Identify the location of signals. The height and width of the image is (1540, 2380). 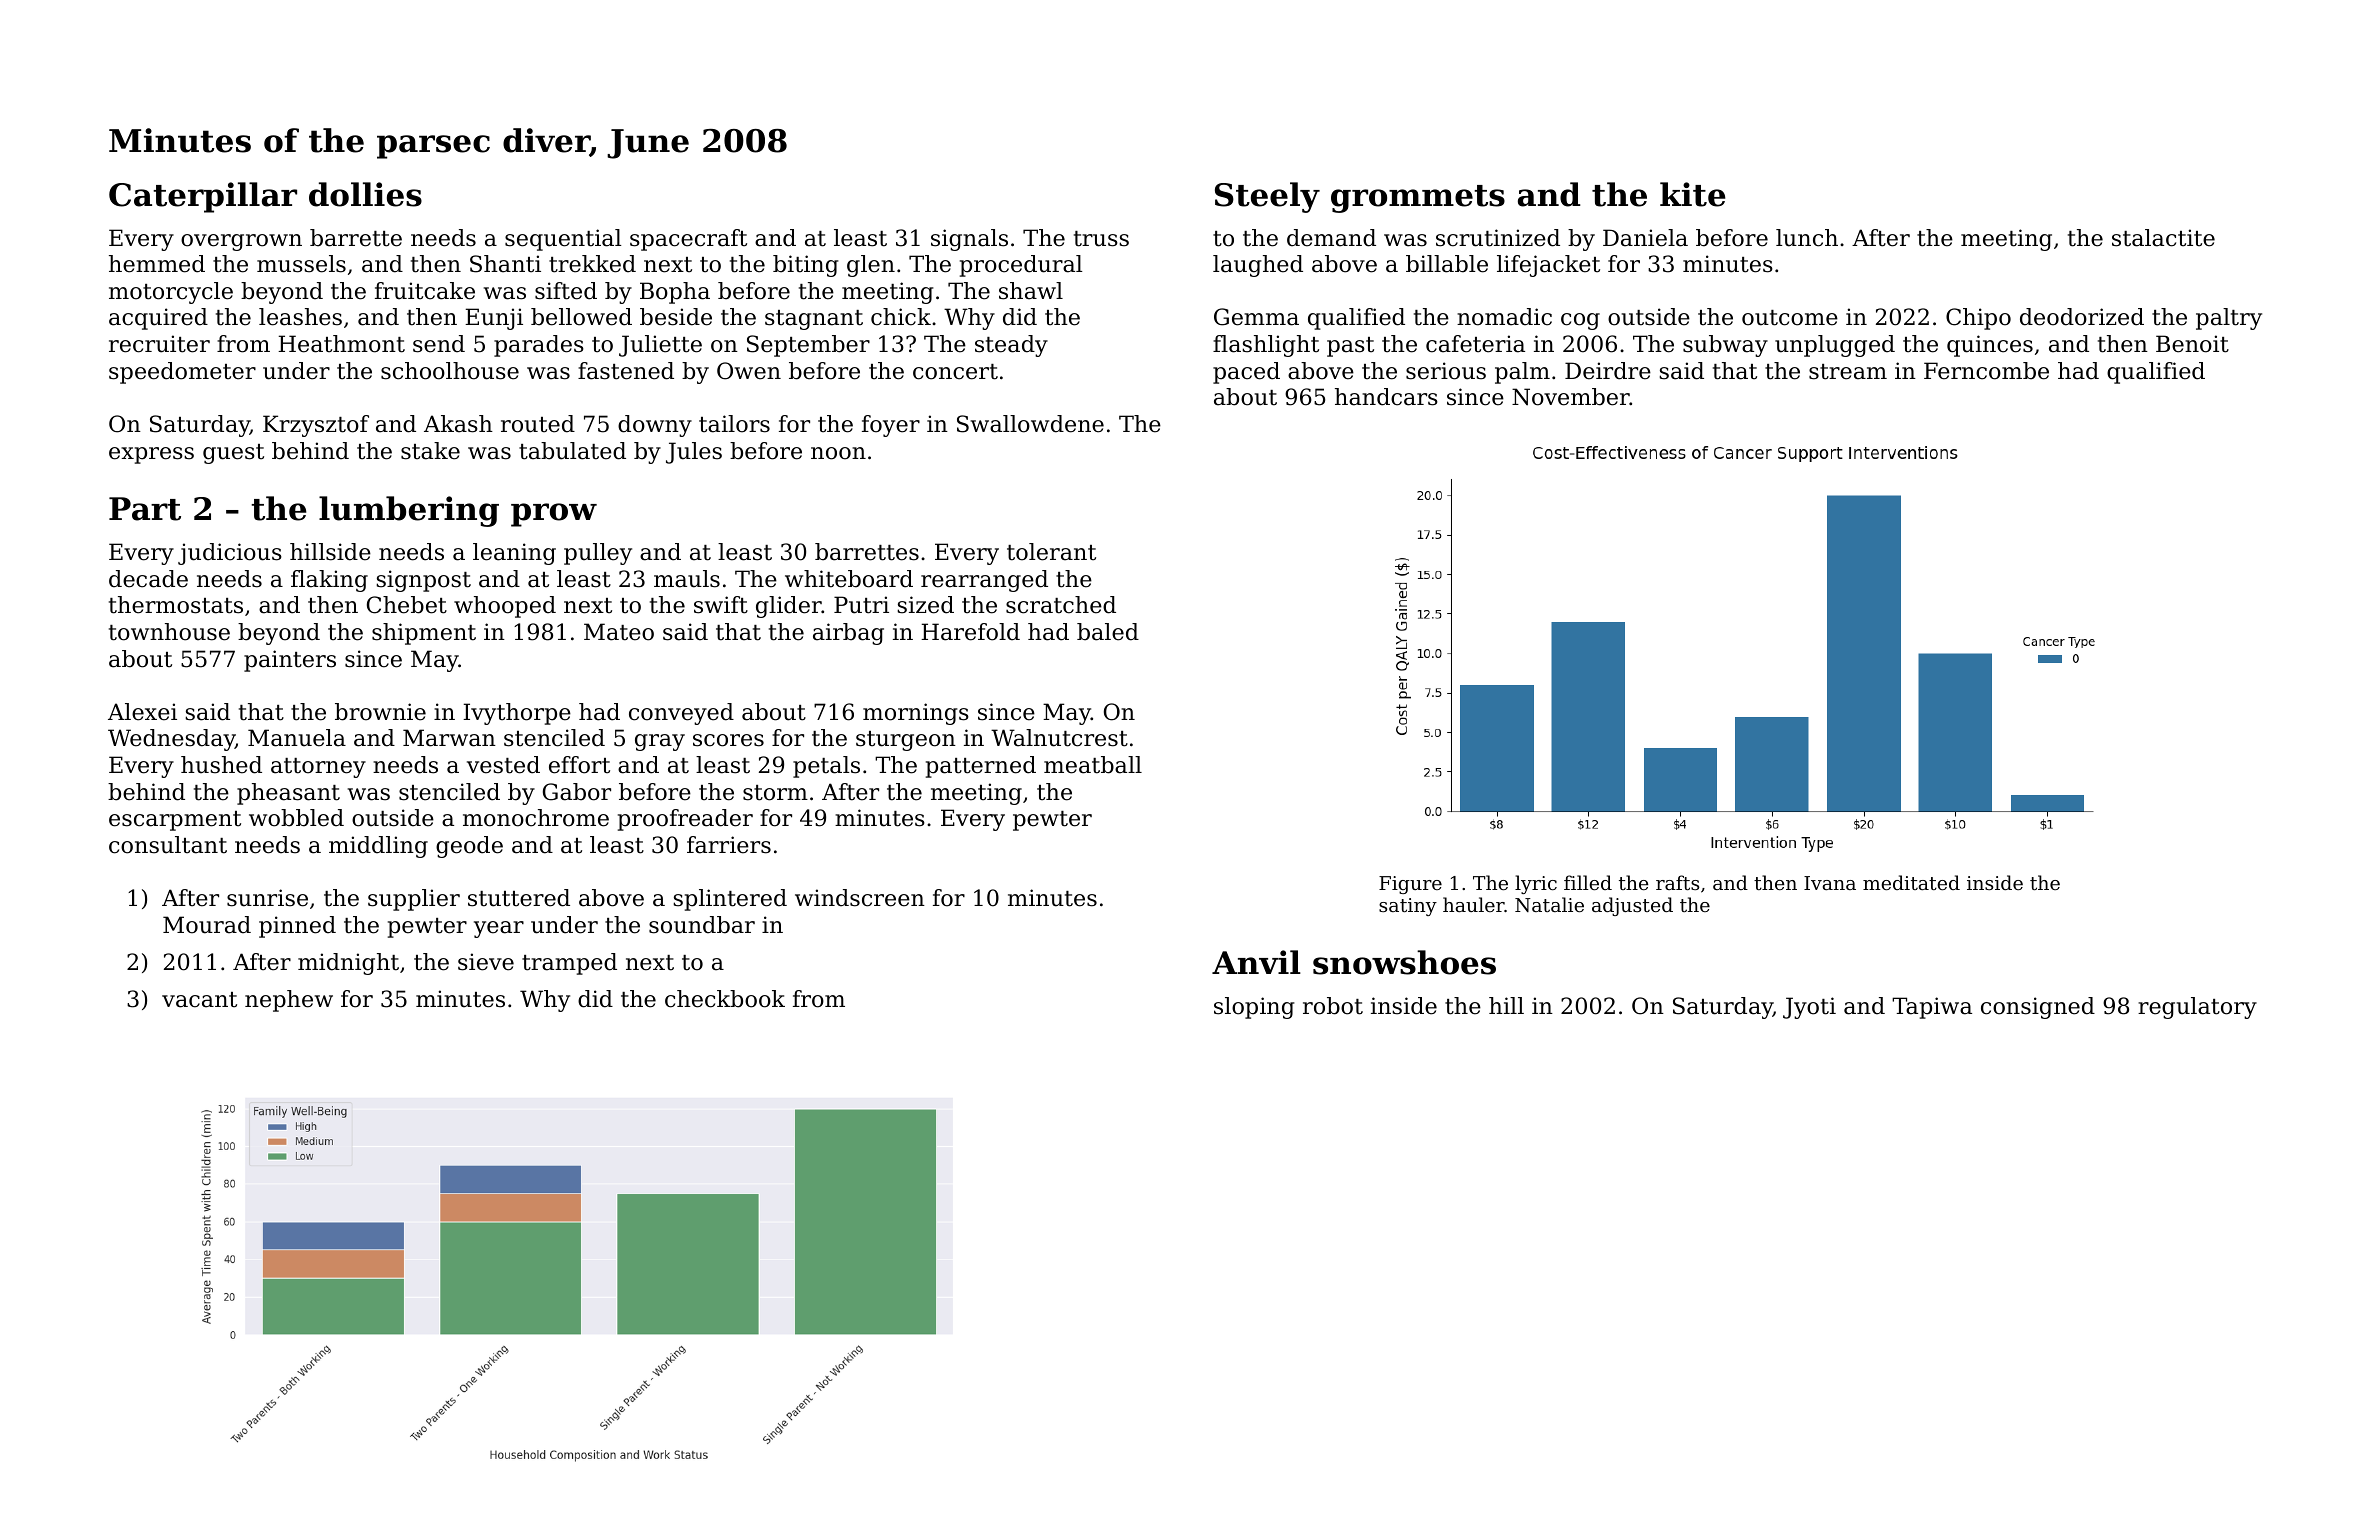
(969, 240).
